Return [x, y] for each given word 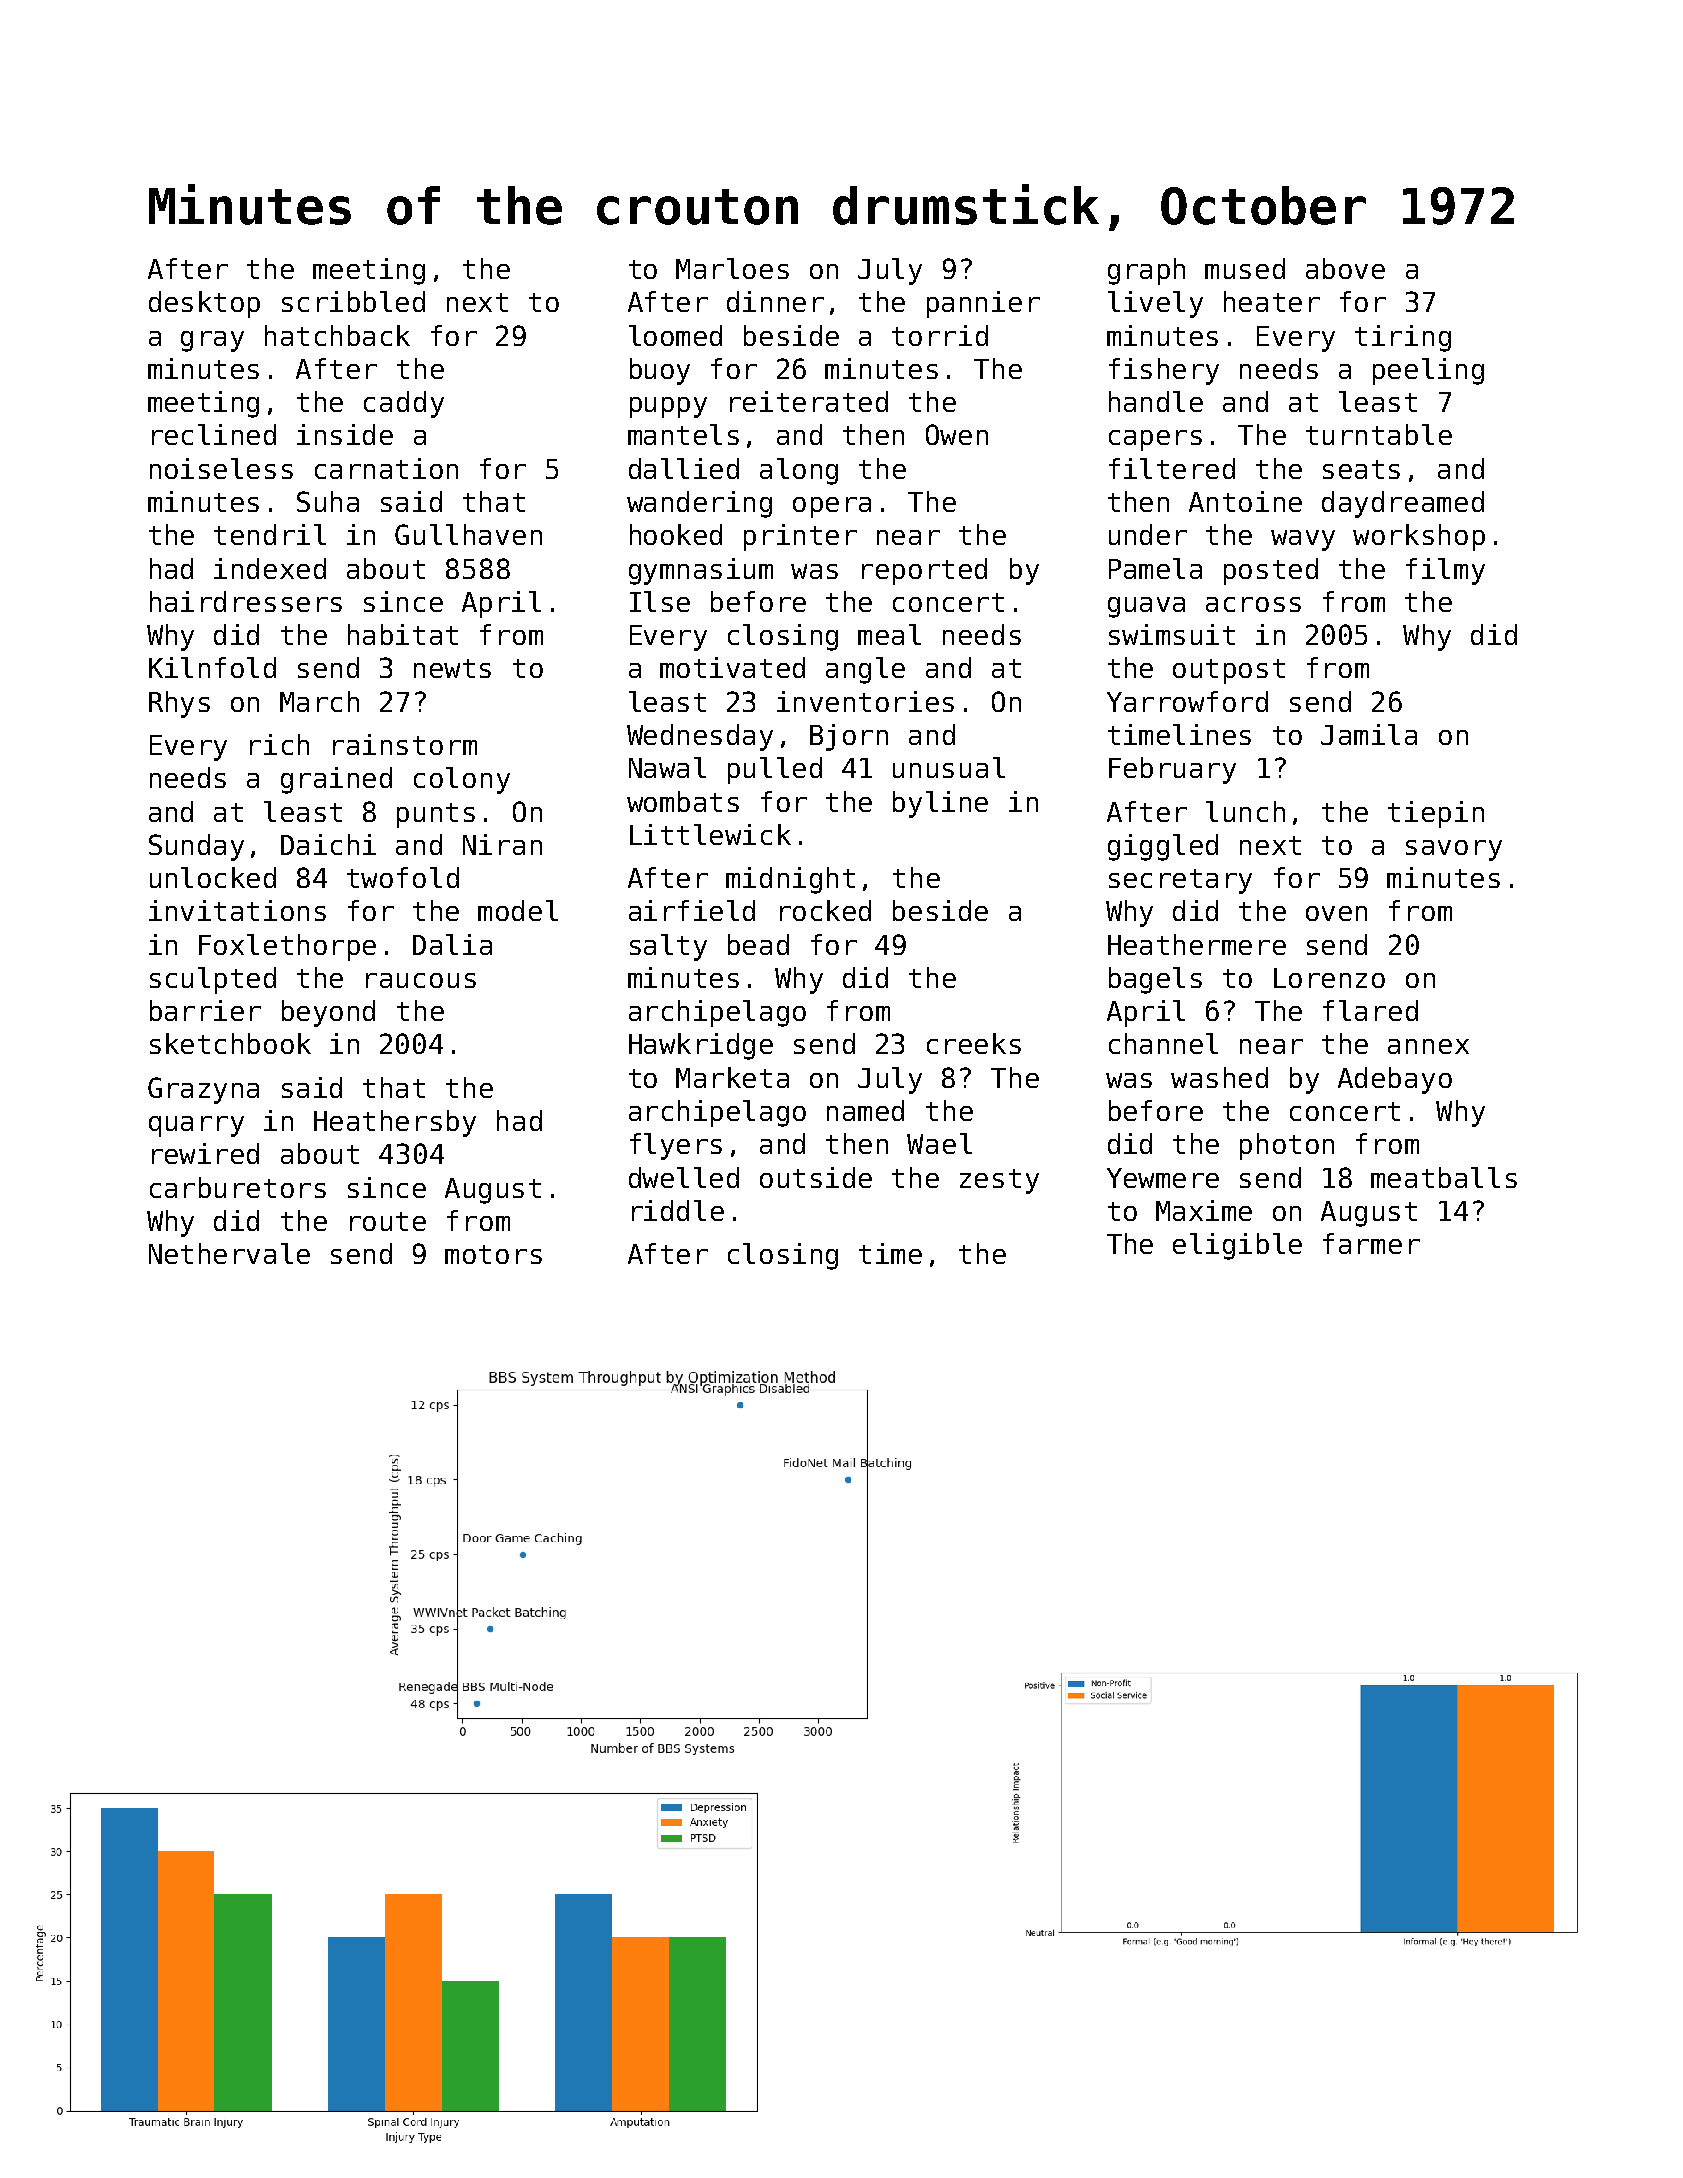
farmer [1371, 1243]
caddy [404, 404]
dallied [684, 468]
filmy [1445, 571]
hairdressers [246, 601]
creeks [974, 1043]
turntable [1379, 434]
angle [865, 670]
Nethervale [229, 1253]
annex [1428, 1046]
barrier [205, 1010]
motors [493, 1254]
